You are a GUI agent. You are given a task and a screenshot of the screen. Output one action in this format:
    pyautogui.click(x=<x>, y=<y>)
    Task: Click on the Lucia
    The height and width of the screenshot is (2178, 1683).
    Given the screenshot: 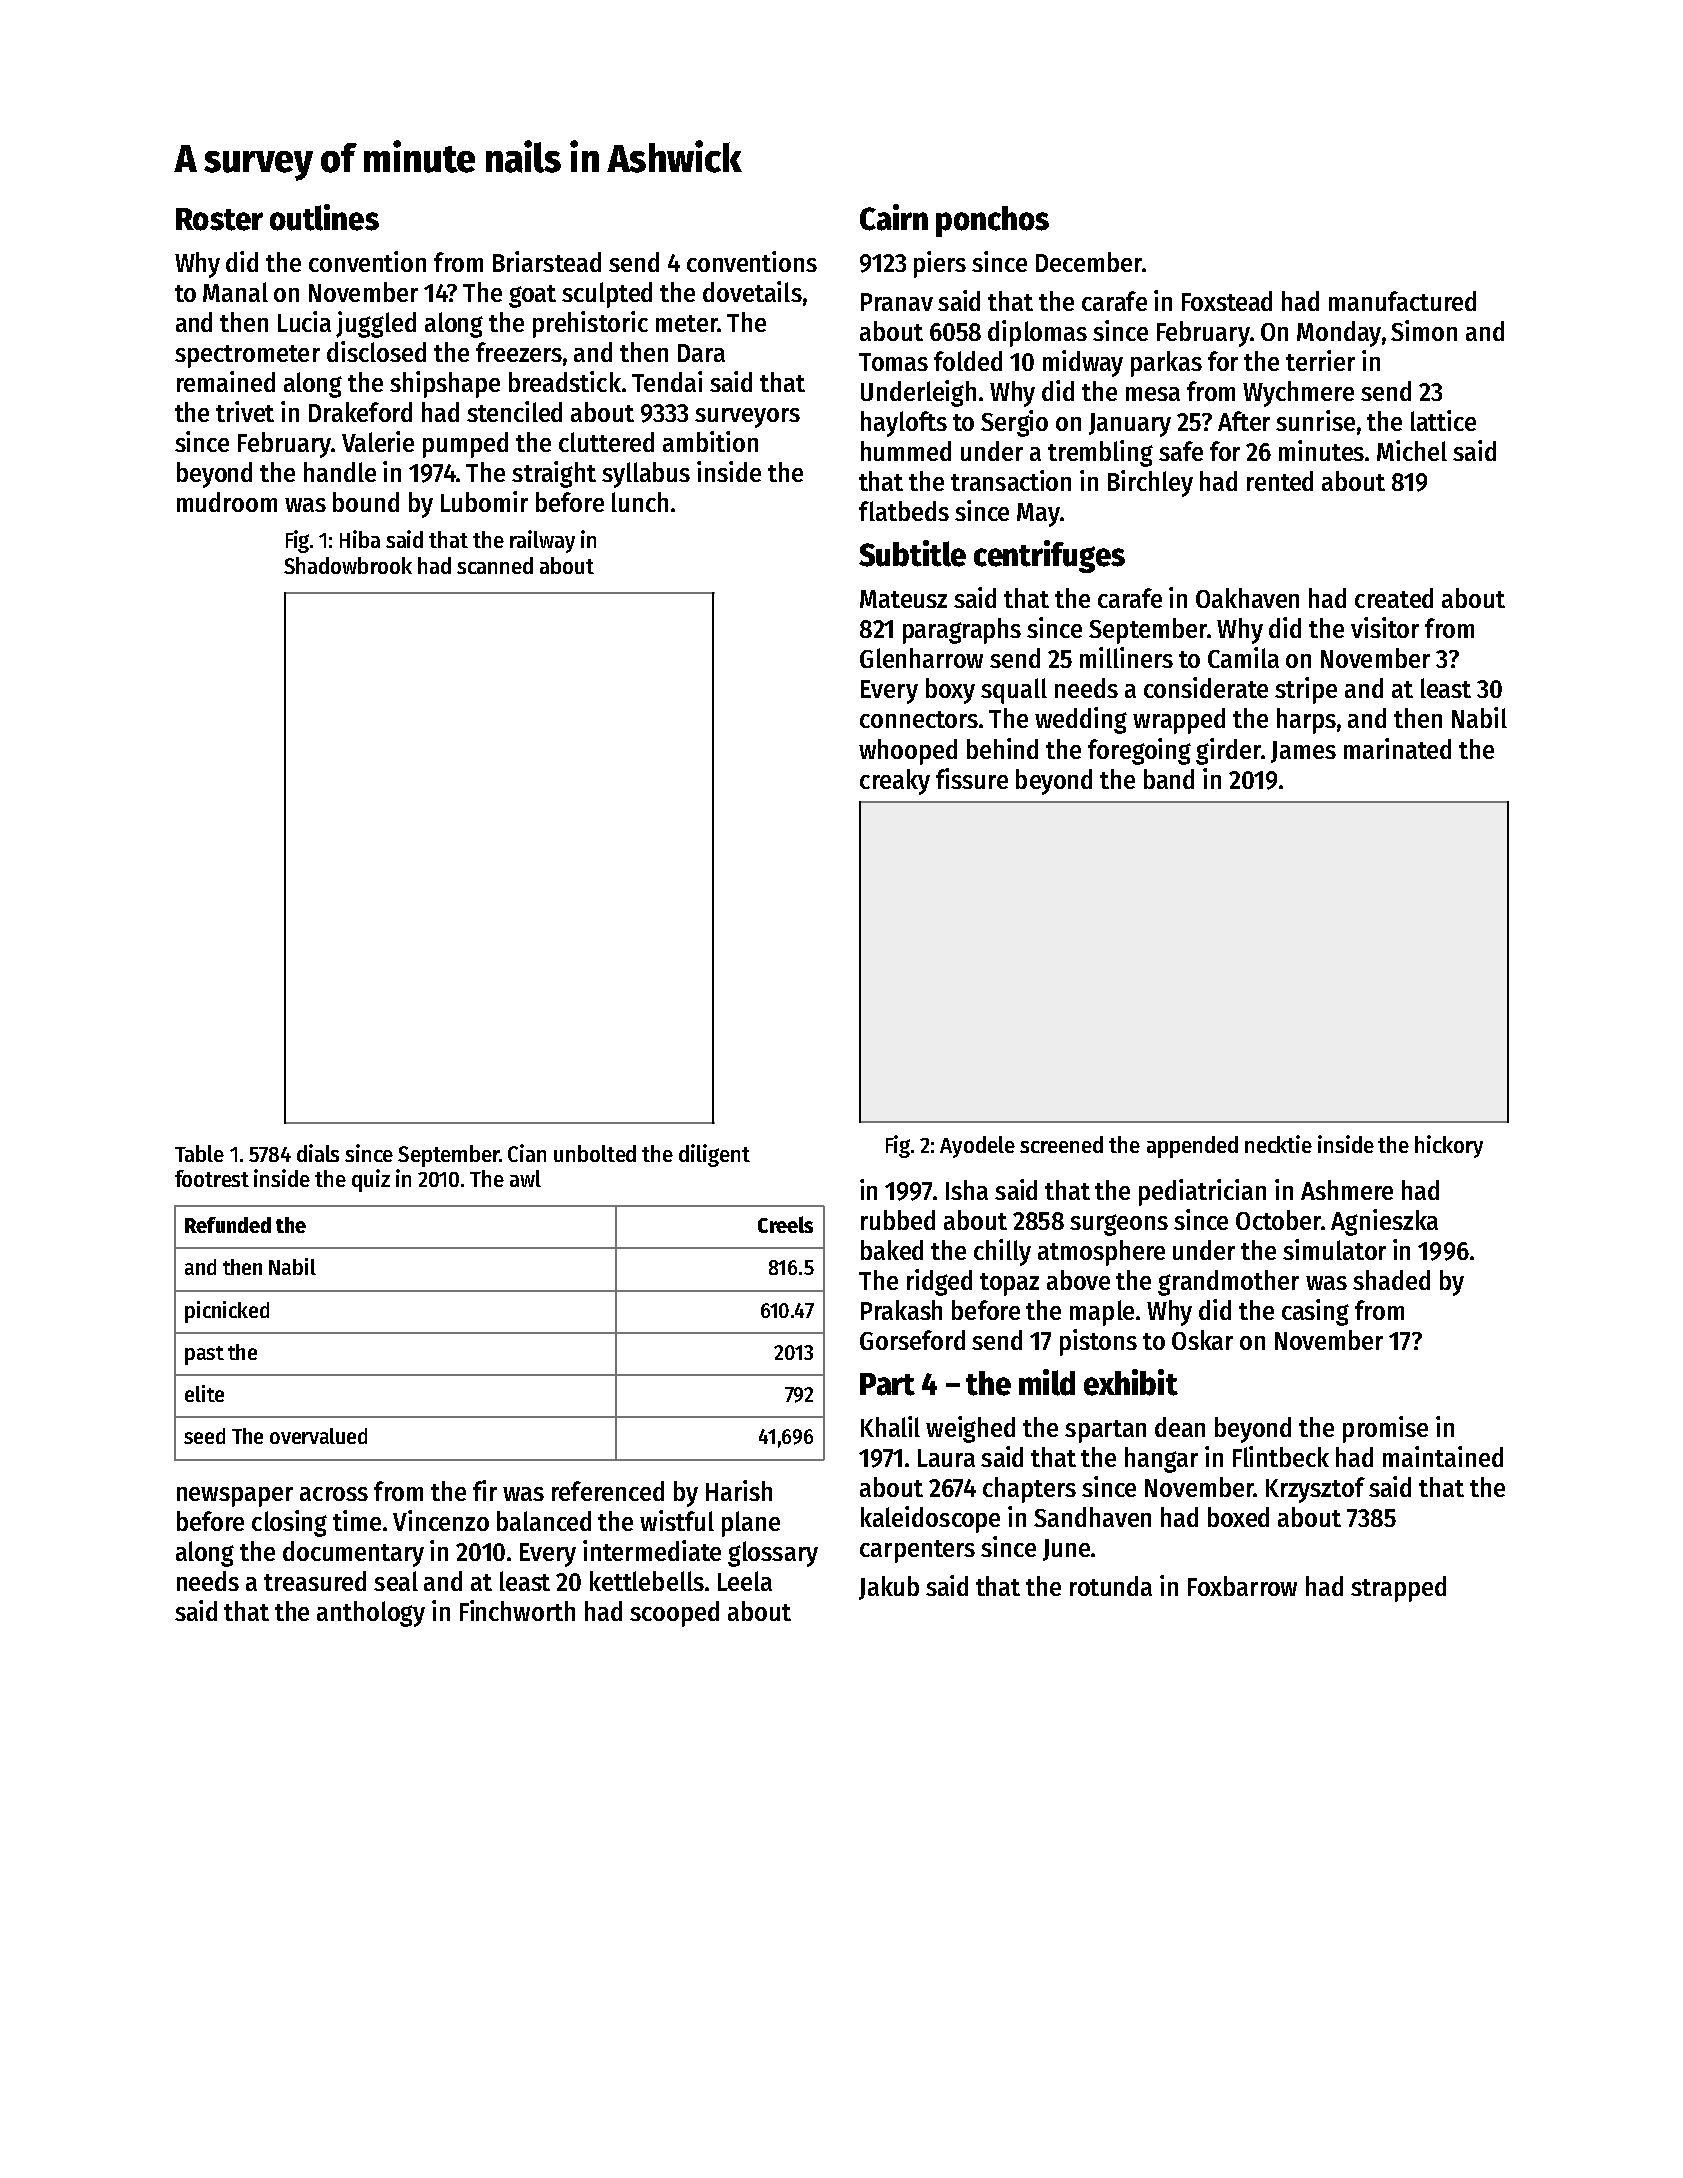 What is the action you would take?
    pyautogui.click(x=304, y=321)
